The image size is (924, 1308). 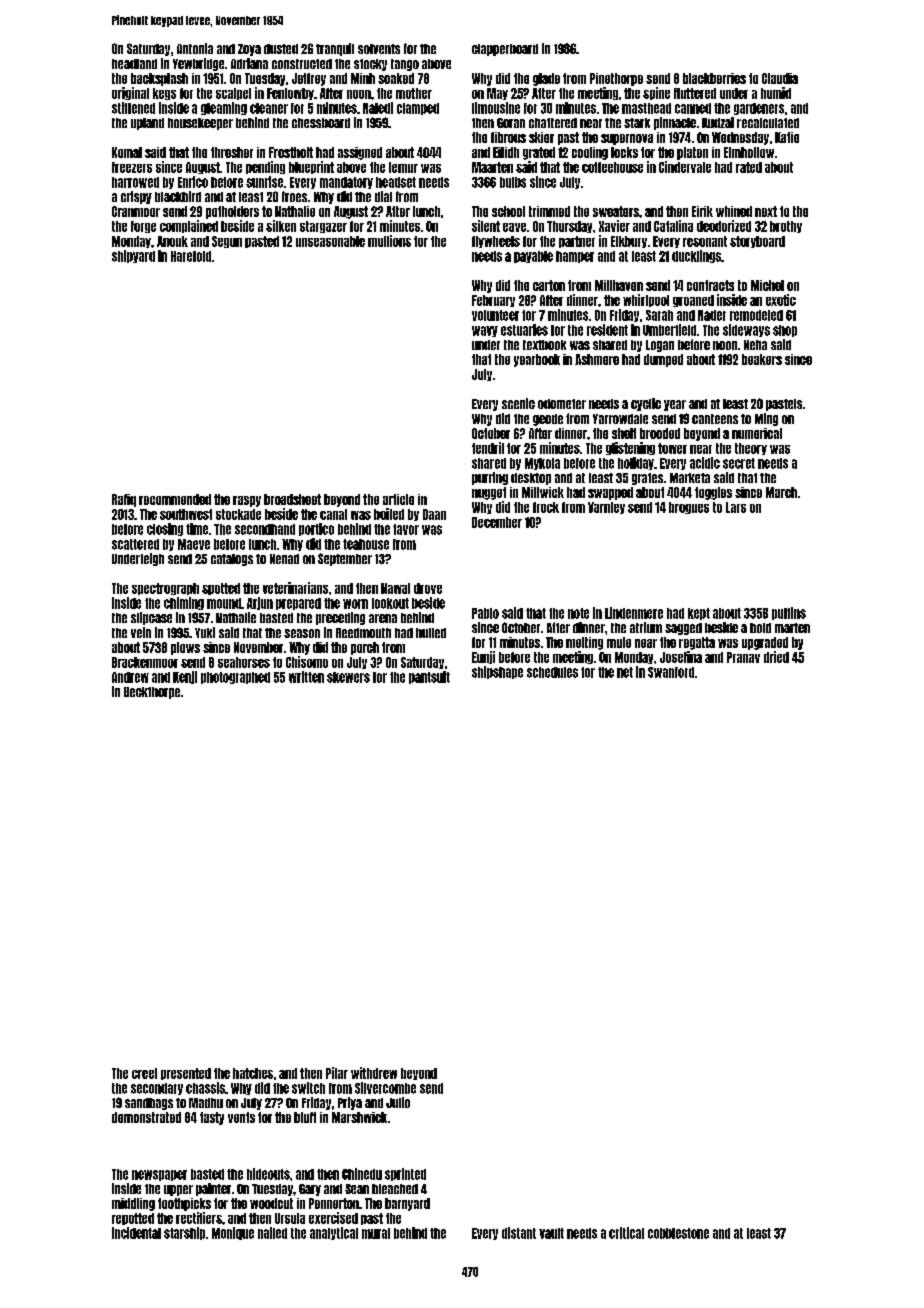 I want to click on creel, so click(x=144, y=1073).
